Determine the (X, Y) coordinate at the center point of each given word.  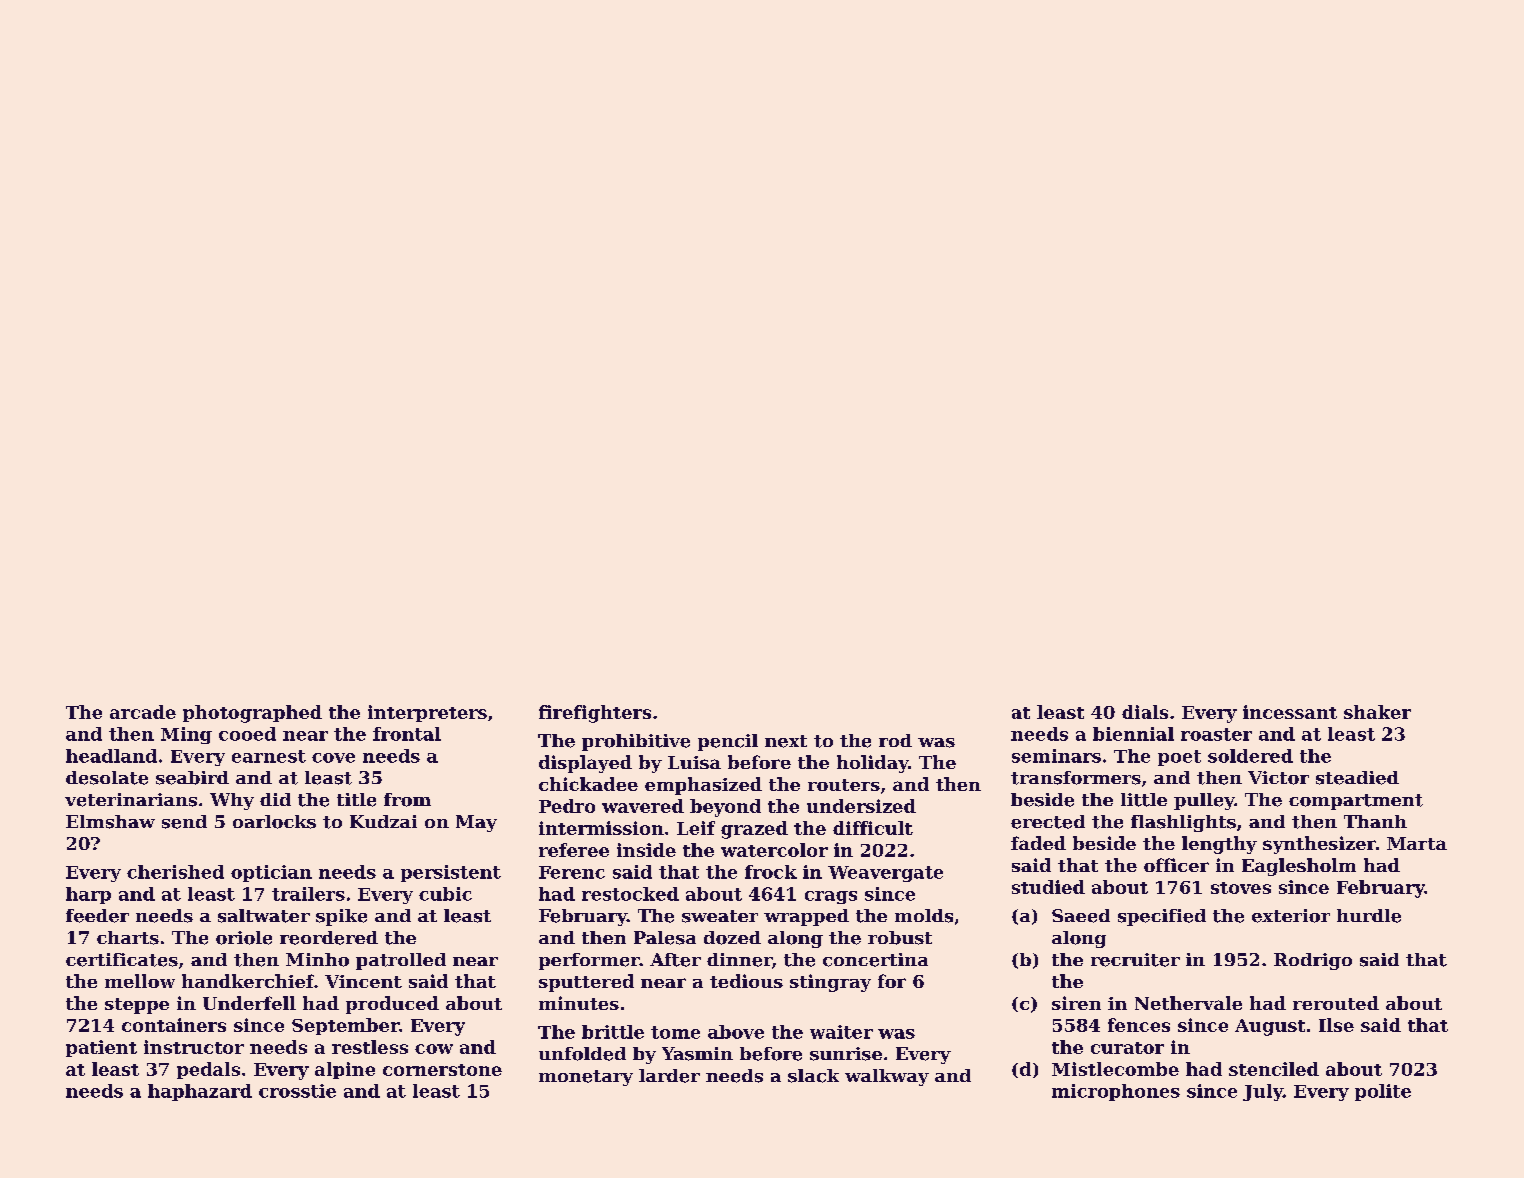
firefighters (595, 714)
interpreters (427, 713)
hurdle (1369, 916)
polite (1383, 1092)
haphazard (200, 1092)
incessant (1290, 712)
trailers (308, 894)
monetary (586, 1078)
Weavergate (885, 874)
